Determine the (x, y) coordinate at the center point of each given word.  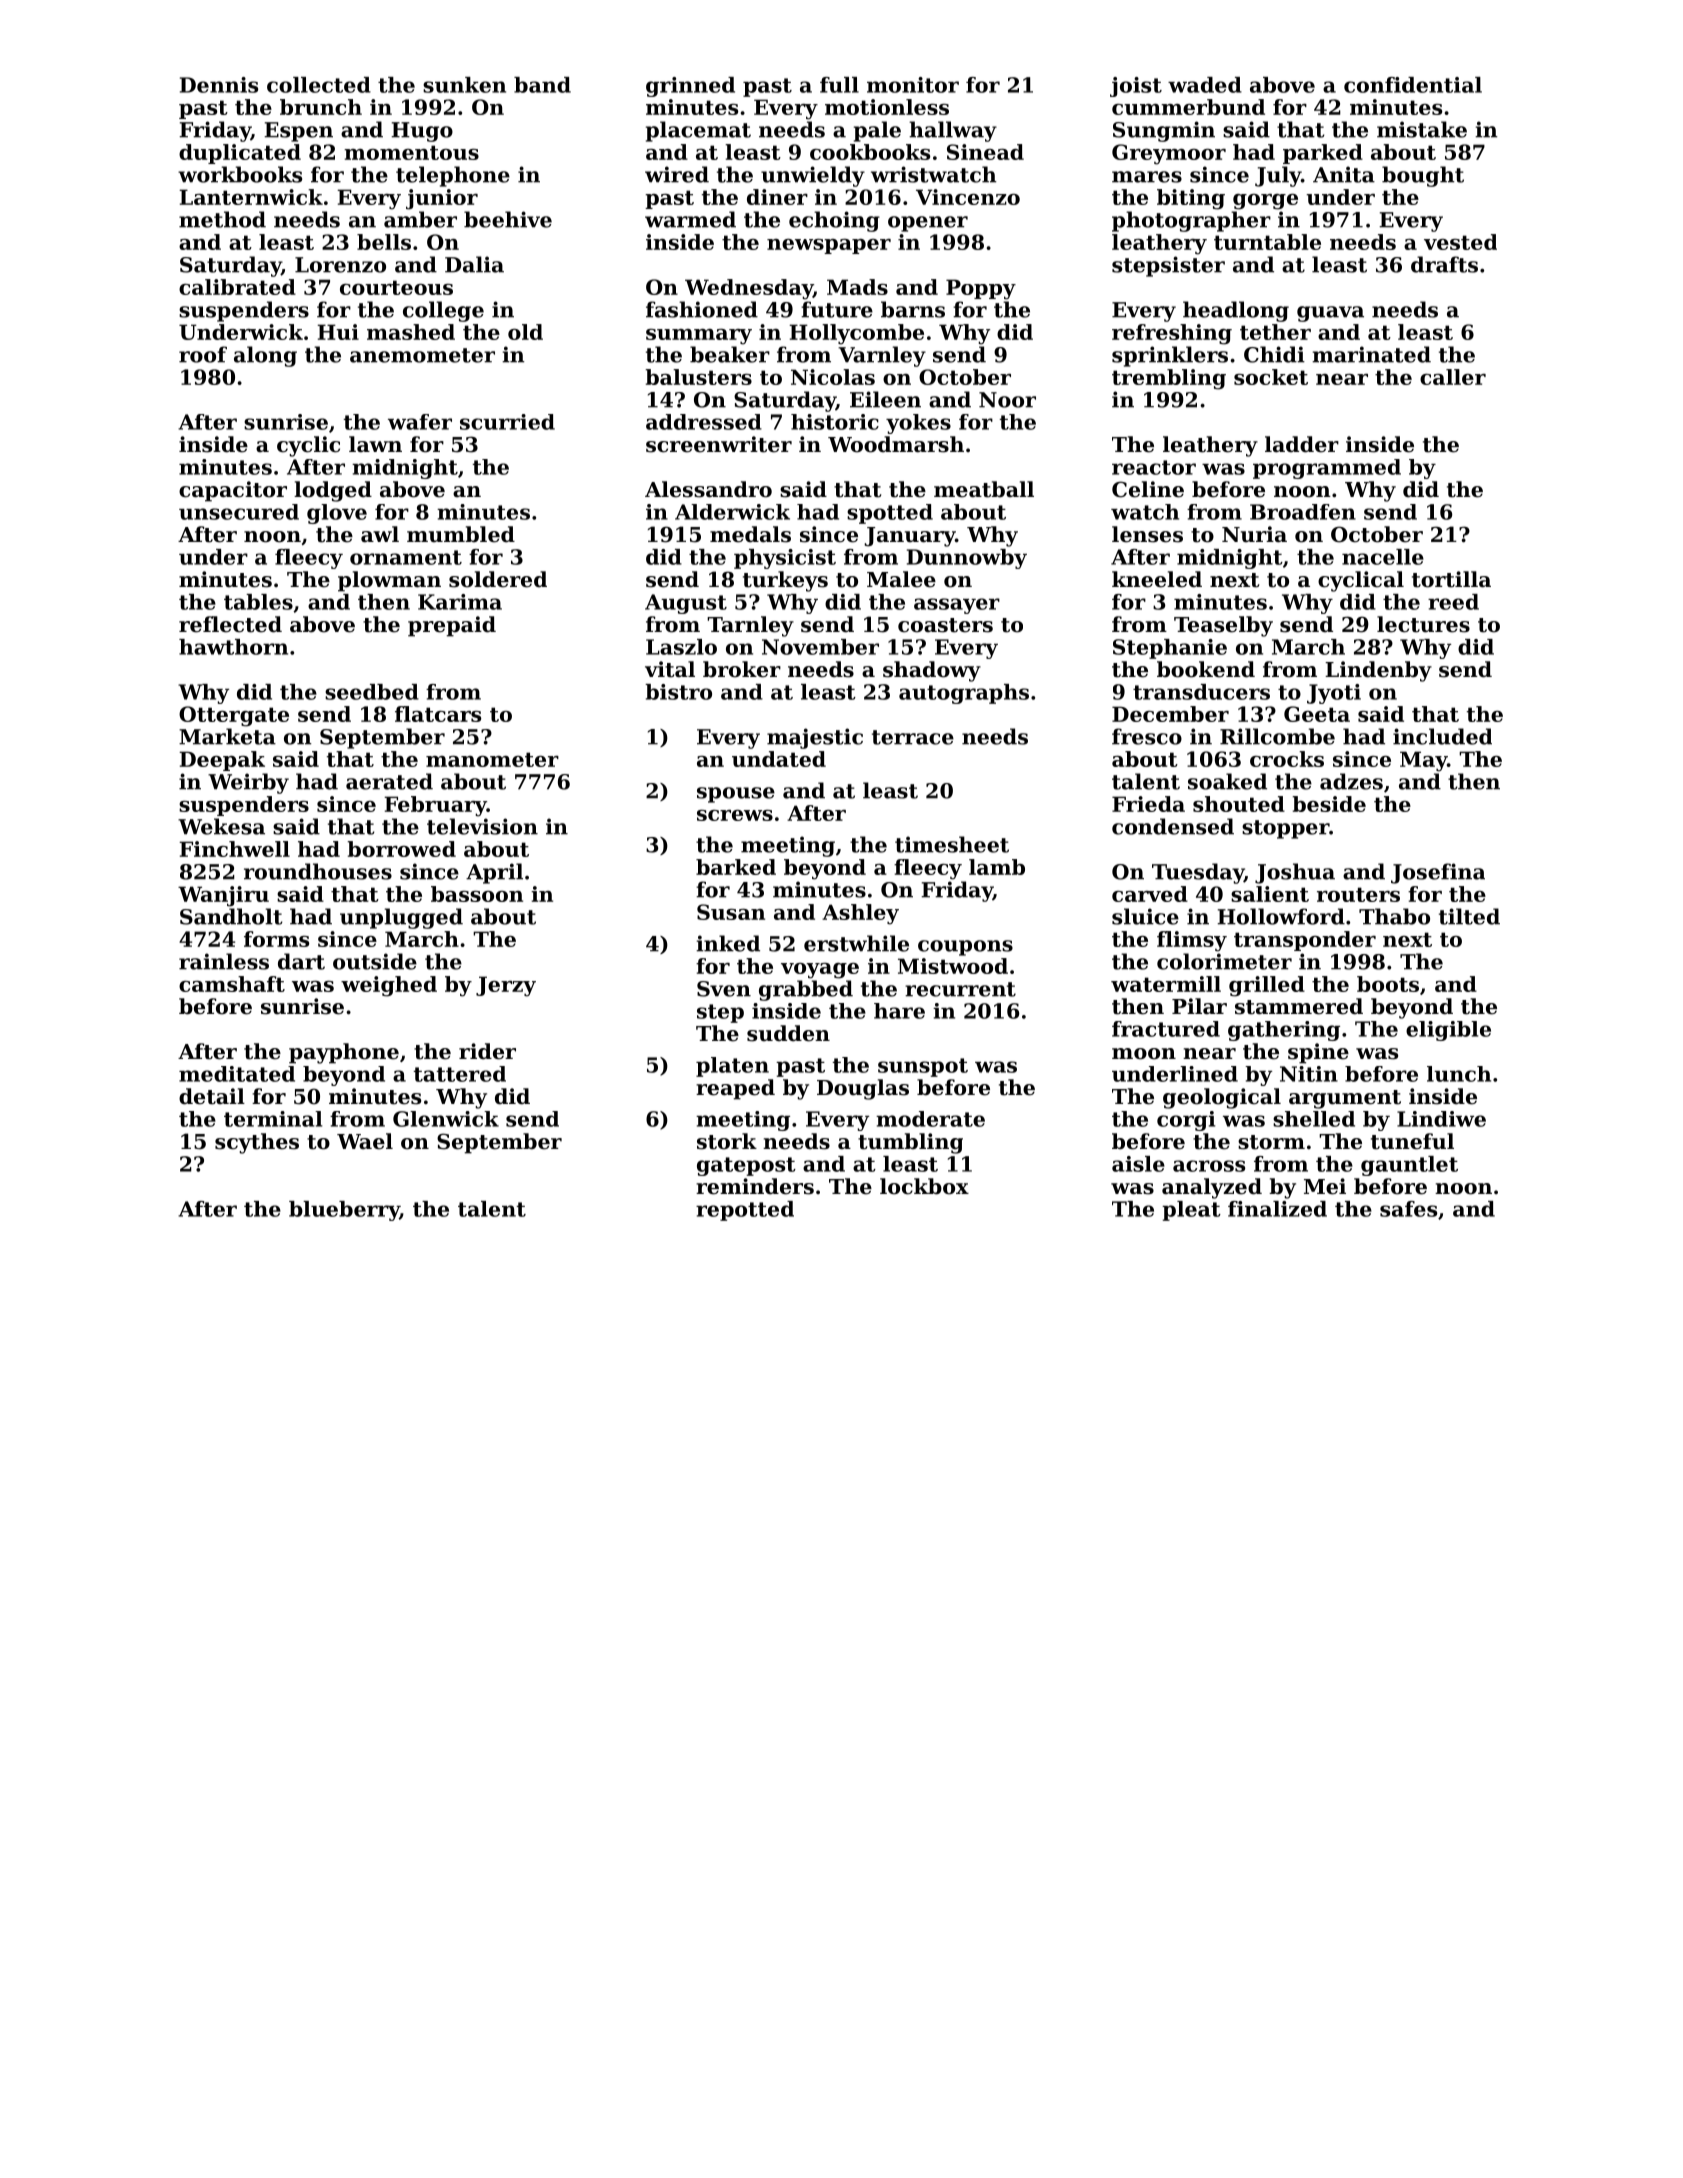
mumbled (461, 534)
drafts (1444, 264)
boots (1388, 984)
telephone (453, 176)
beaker (730, 354)
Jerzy (506, 986)
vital (670, 669)
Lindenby (1378, 671)
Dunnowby (967, 559)
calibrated (237, 287)
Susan (731, 912)
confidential (1413, 85)
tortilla (1451, 579)
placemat (698, 131)
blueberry (344, 1211)
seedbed (372, 692)
